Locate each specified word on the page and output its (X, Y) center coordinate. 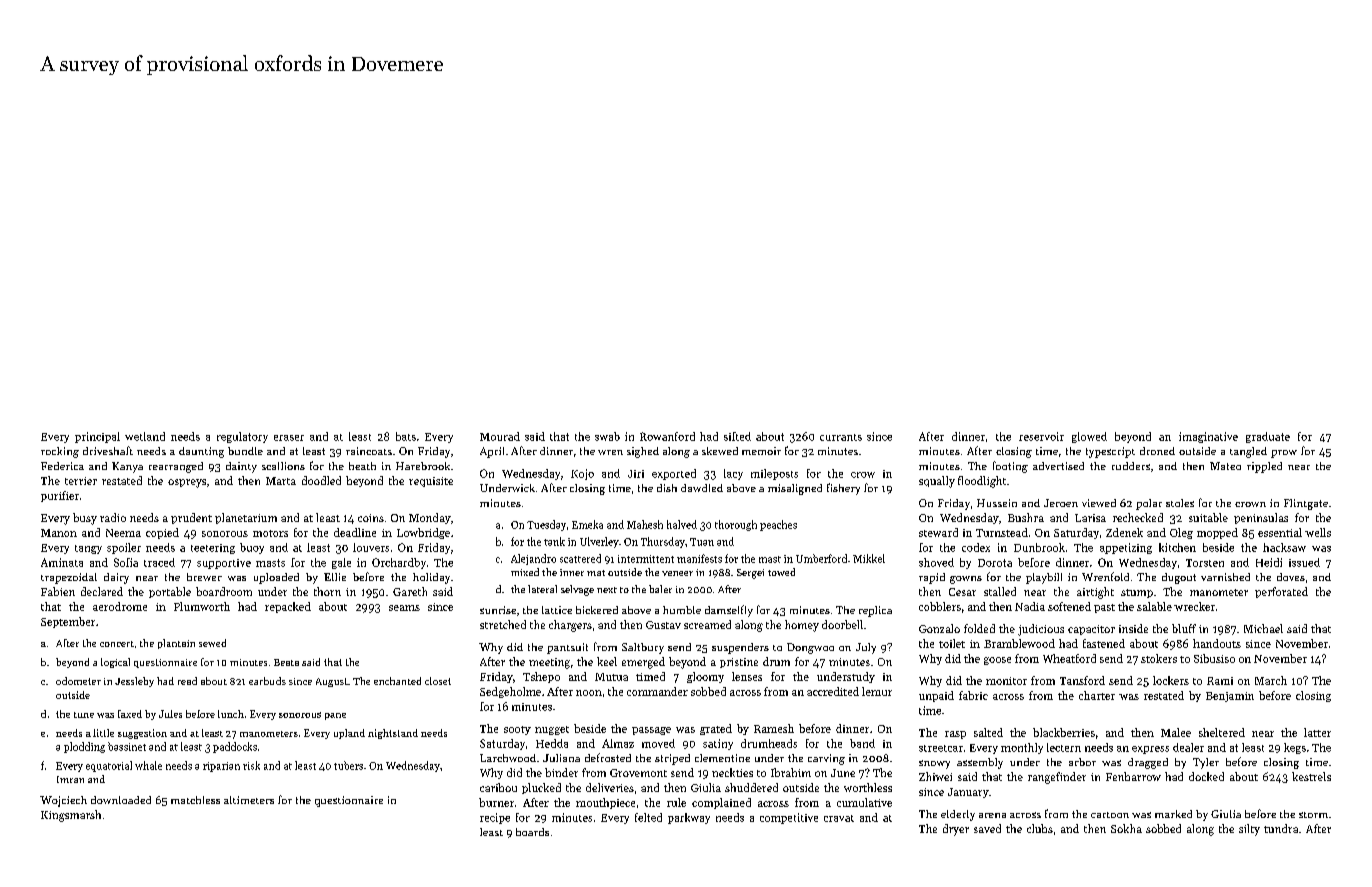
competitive (789, 818)
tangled (1248, 452)
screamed (707, 624)
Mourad (500, 436)
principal (97, 437)
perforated (1281, 592)
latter (1317, 732)
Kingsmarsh (71, 816)
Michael (1263, 628)
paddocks (235, 747)
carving (826, 759)
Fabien (58, 591)
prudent (191, 518)
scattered (580, 558)
